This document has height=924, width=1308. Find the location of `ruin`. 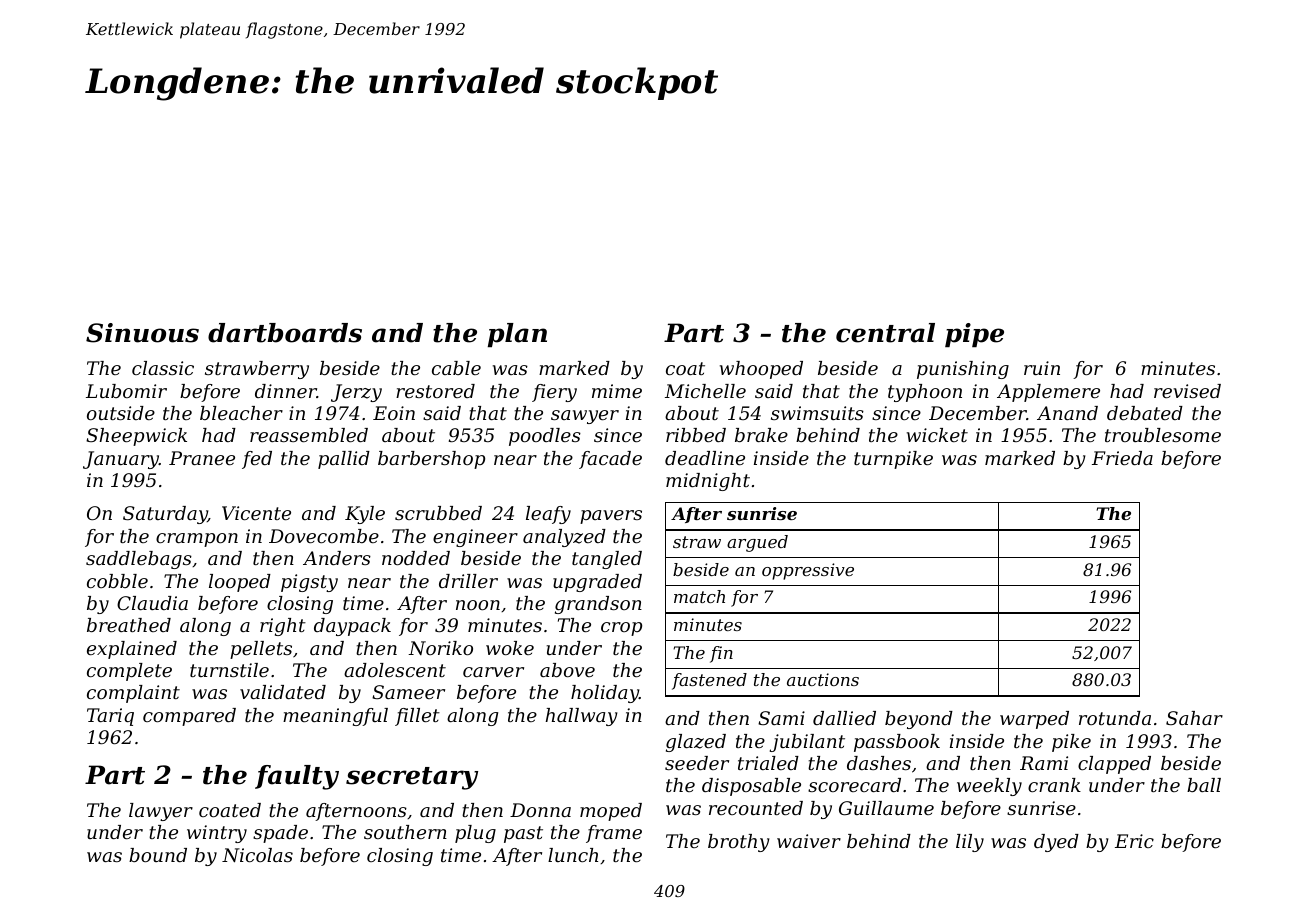

ruin is located at coordinates (1042, 368).
